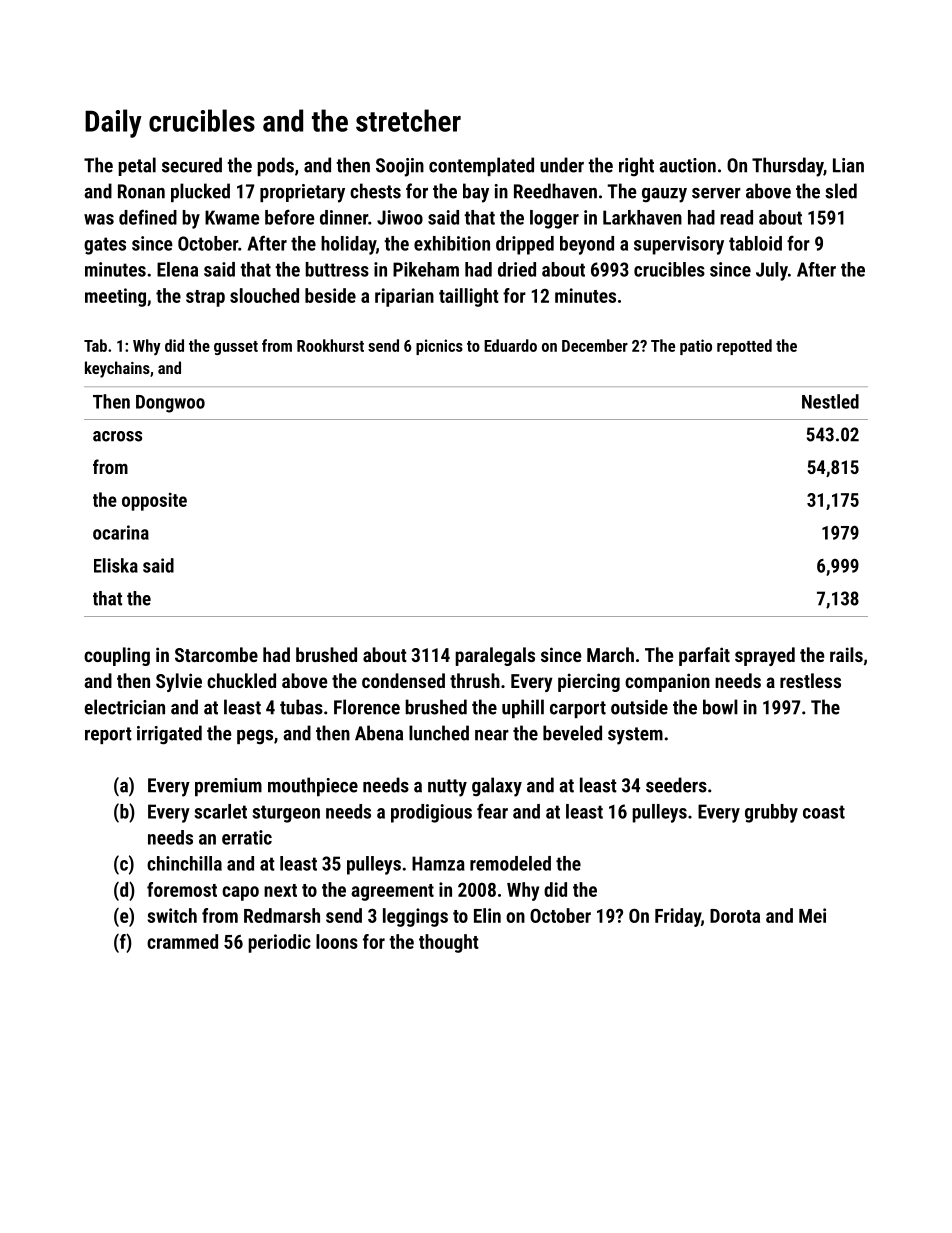  Describe the element at coordinates (696, 347) in the image. I see `patio` at that location.
